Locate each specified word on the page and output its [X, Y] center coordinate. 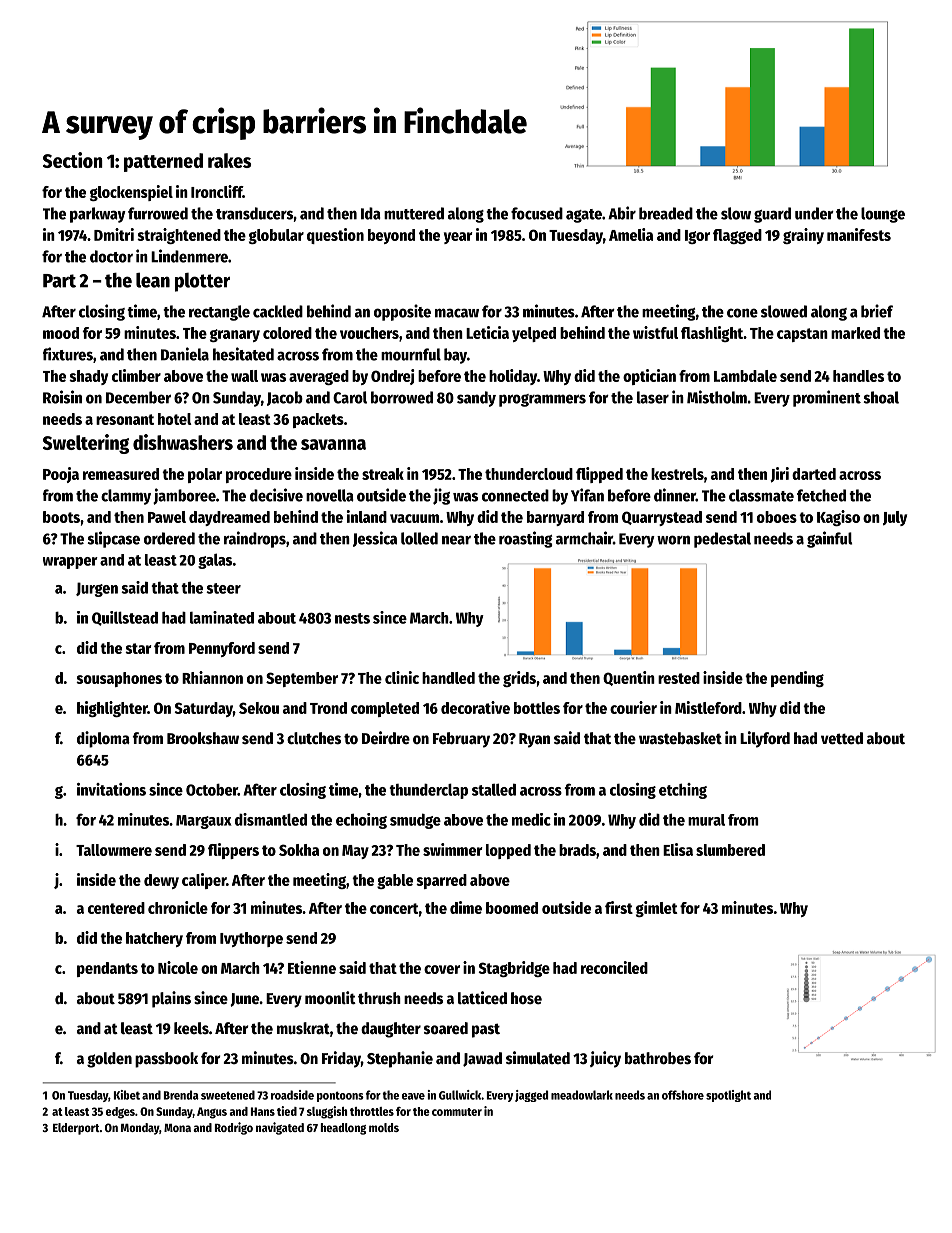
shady [88, 377]
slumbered [730, 850]
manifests [859, 234]
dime [466, 907]
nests [352, 618]
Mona [177, 1128]
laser [653, 397]
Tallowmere [114, 850]
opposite [402, 312]
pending [797, 679]
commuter [457, 1112]
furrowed [158, 213]
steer [223, 588]
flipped [599, 475]
